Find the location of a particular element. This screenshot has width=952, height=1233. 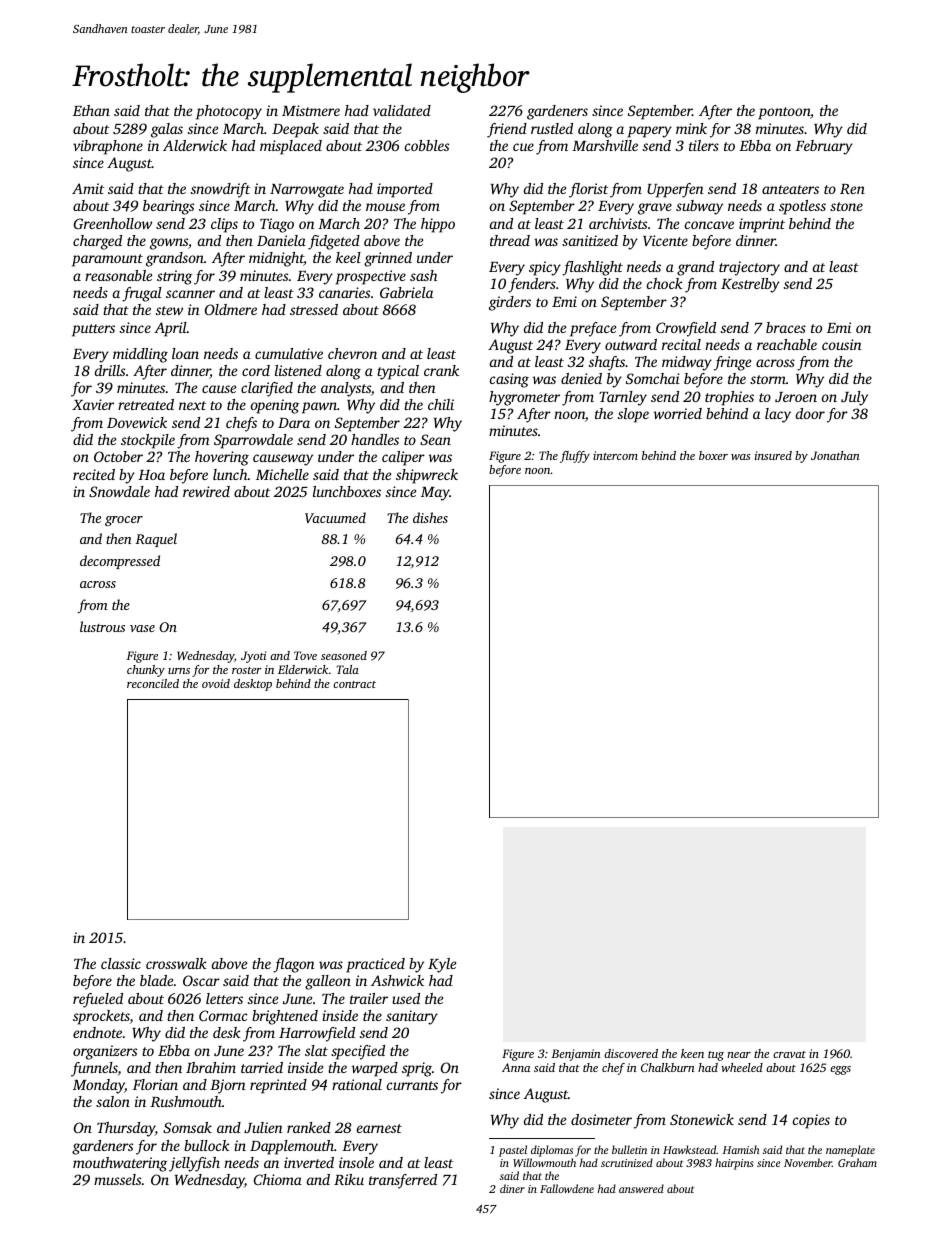

pontoon is located at coordinates (784, 113).
